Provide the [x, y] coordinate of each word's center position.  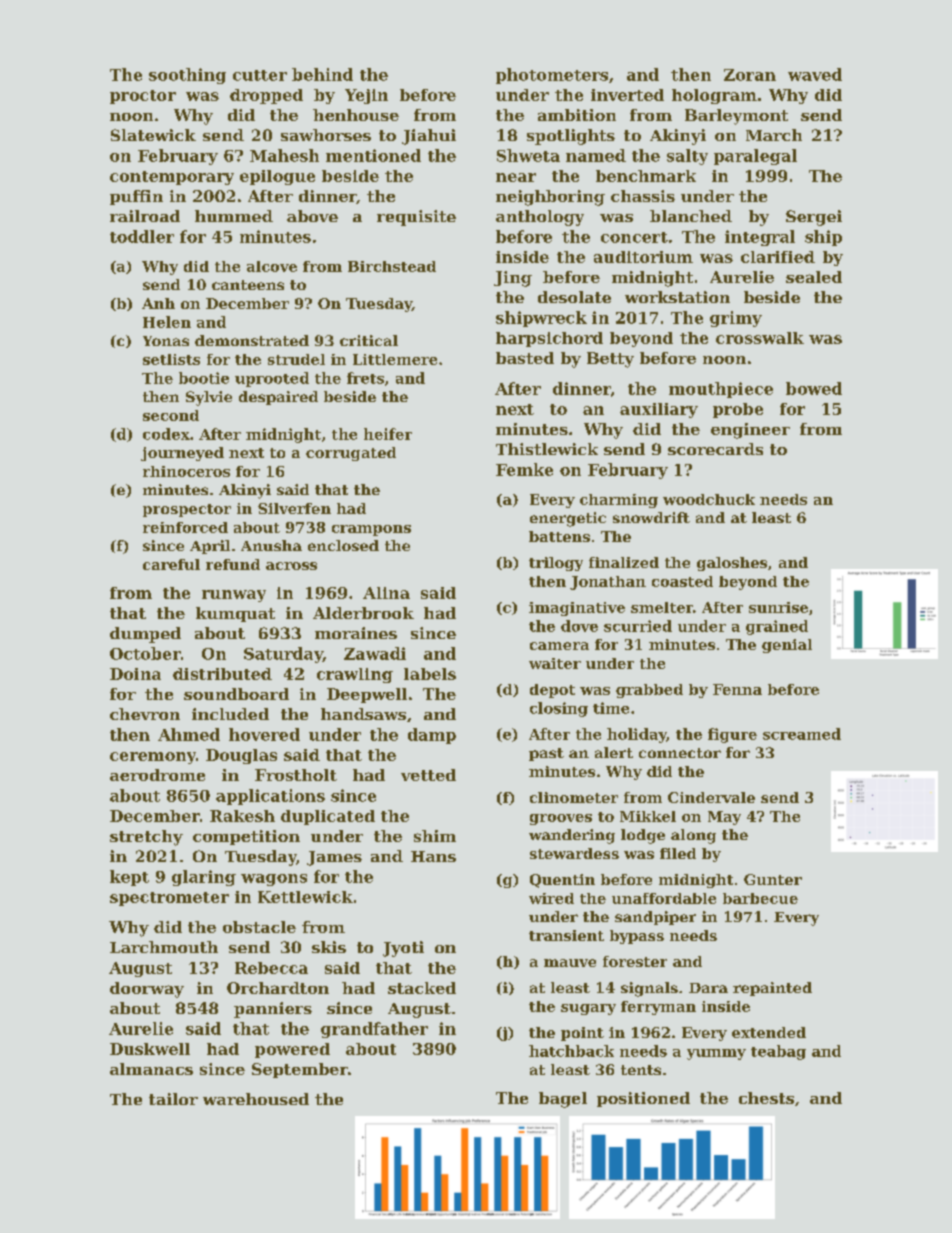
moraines [356, 633]
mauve [570, 963]
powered [292, 1050]
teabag [778, 1052]
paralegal [755, 157]
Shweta [528, 155]
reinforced [185, 527]
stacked [422, 988]
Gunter [773, 879]
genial [787, 646]
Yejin [366, 96]
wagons [274, 880]
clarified [778, 257]
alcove [272, 266]
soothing [187, 76]
